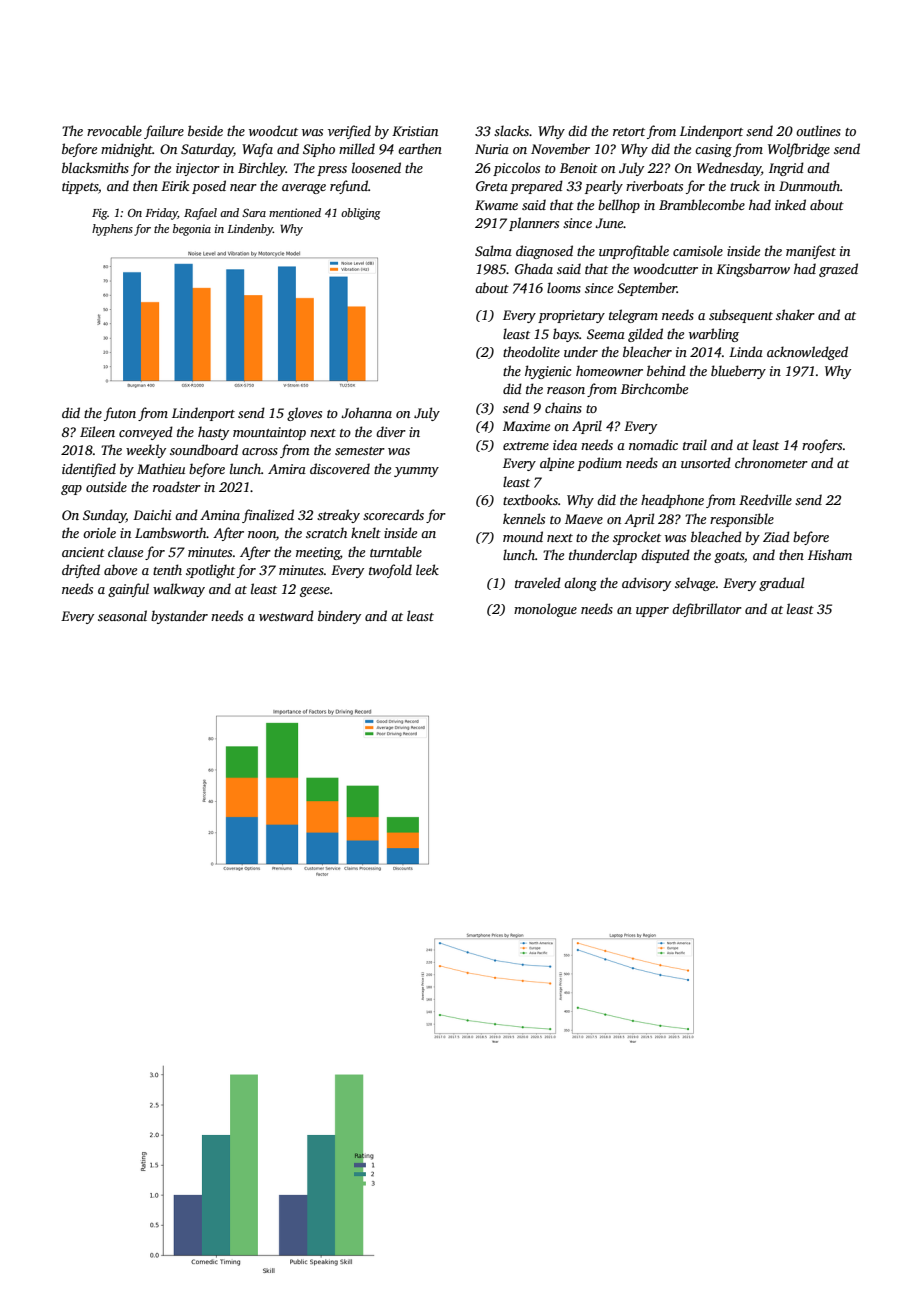 This page has height=1308, width=924. I want to click on mentioned, so click(295, 212).
